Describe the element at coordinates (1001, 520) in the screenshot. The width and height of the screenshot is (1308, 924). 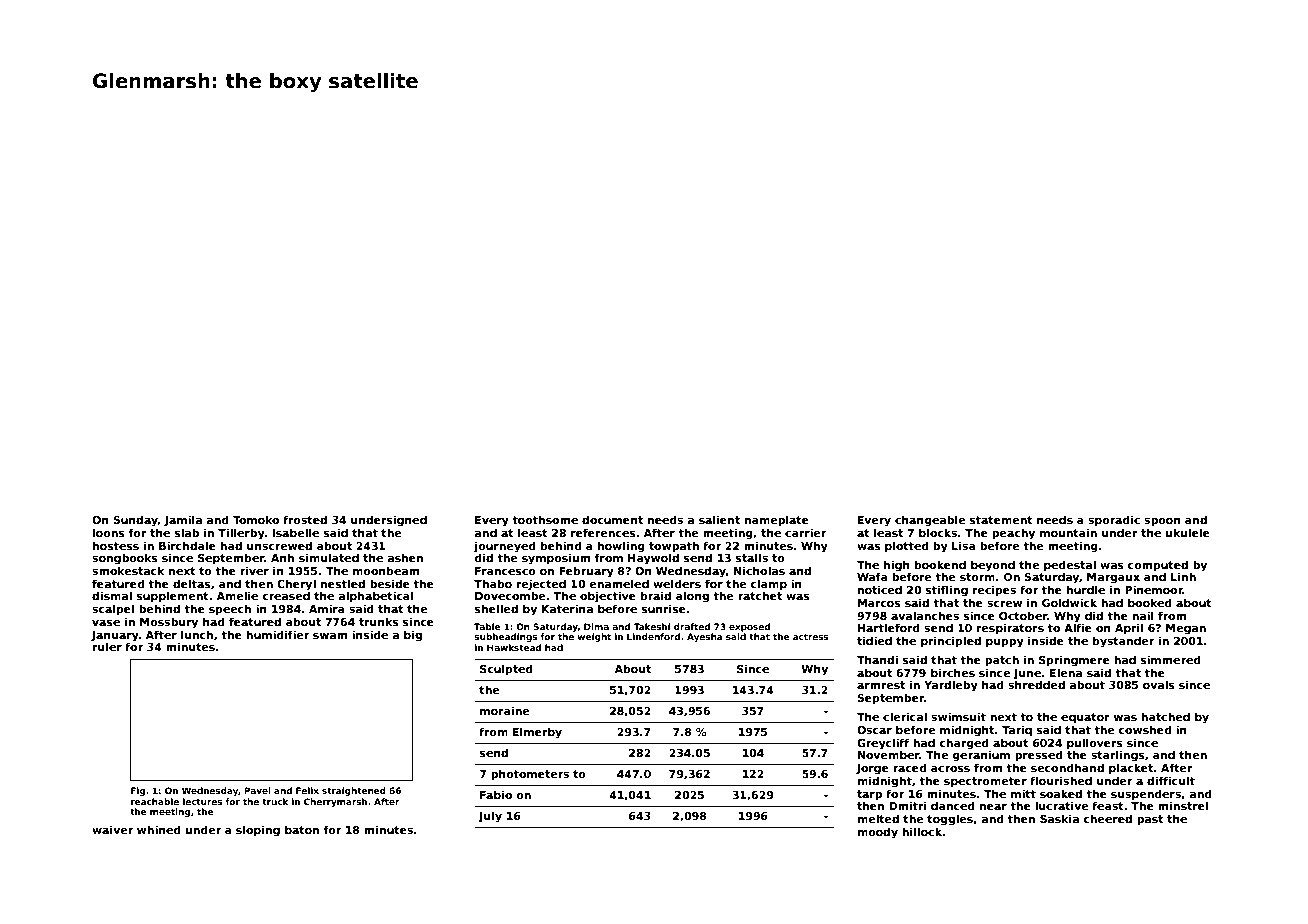
I see `statement` at that location.
